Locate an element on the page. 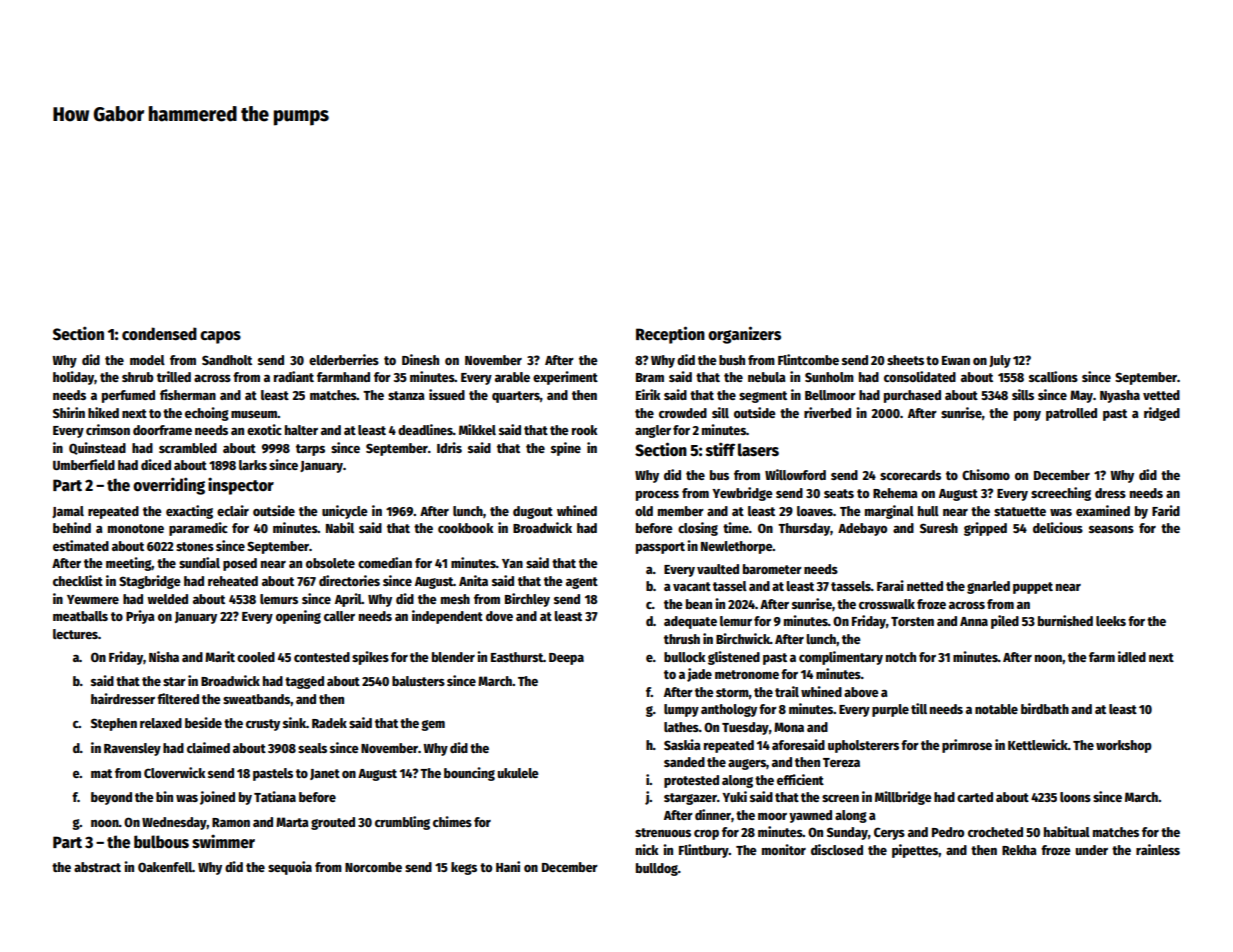 Image resolution: width=1233 pixels, height=952 pixels. capos is located at coordinates (220, 337).
